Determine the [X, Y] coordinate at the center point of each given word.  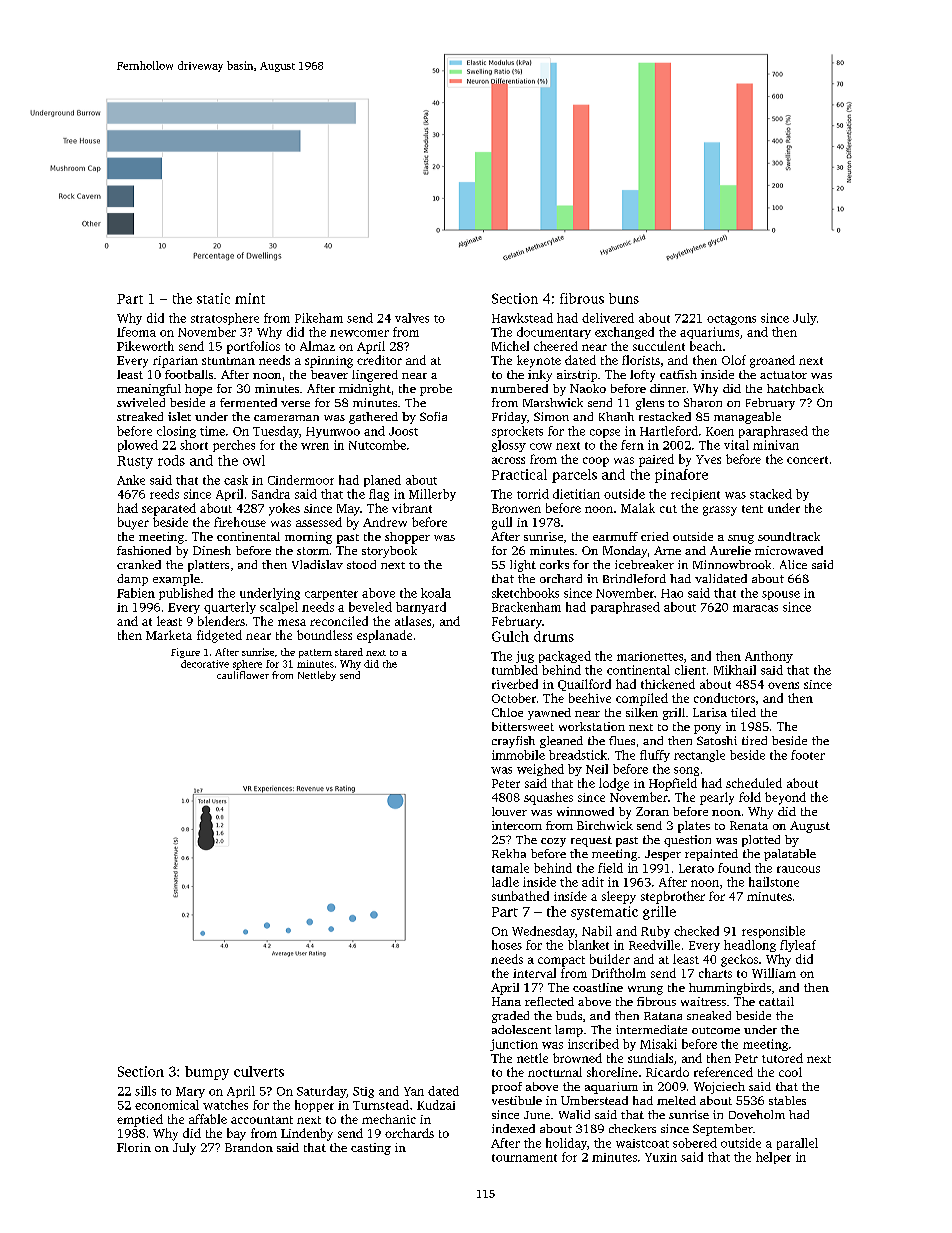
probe [436, 390]
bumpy [207, 1073]
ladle [505, 882]
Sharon [703, 402]
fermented [248, 402]
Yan [414, 1091]
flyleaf [798, 946]
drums [554, 636]
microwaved [789, 550]
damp [132, 580]
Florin [134, 1147]
